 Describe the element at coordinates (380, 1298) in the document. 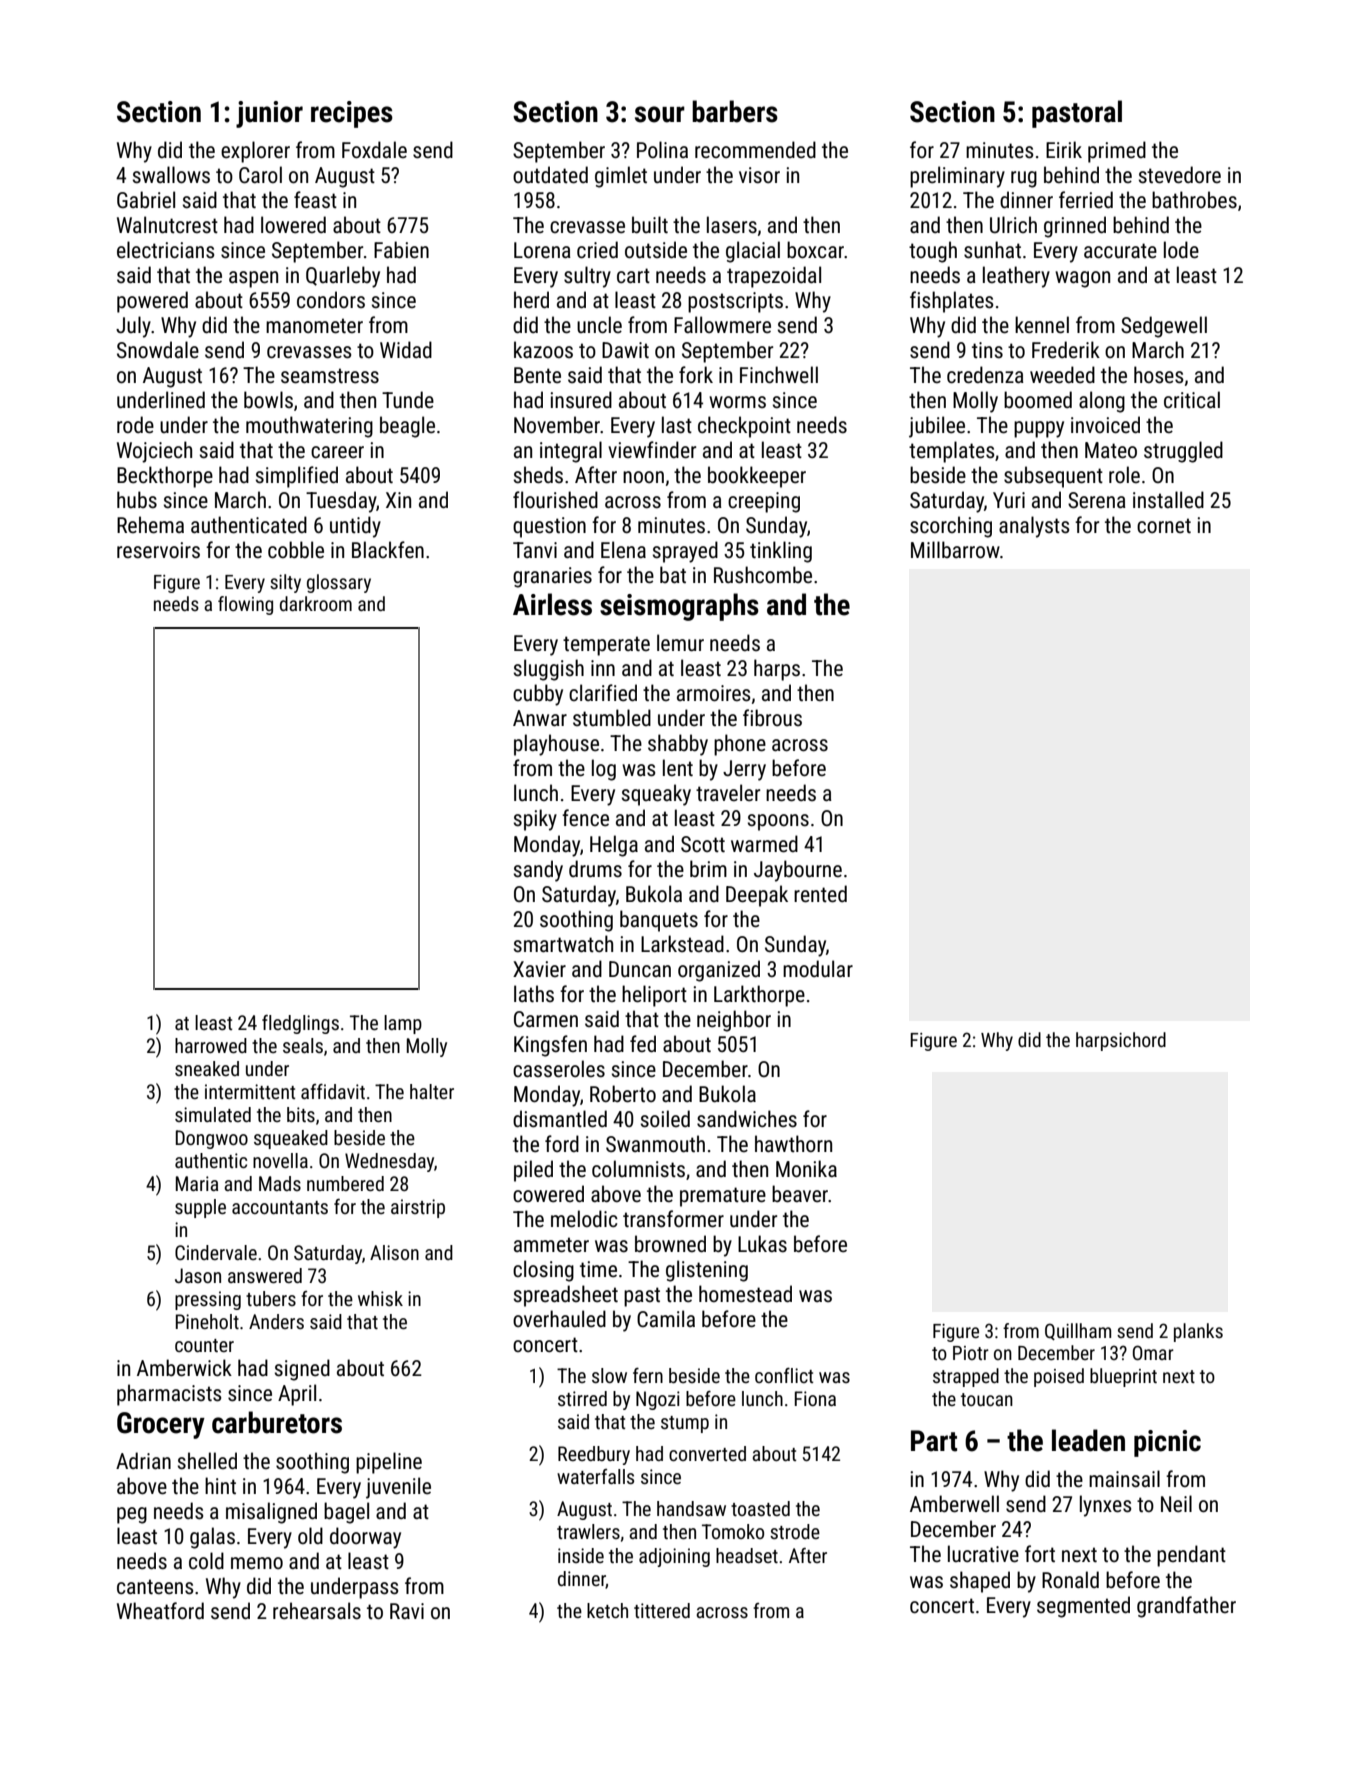

I see `whisk` at that location.
